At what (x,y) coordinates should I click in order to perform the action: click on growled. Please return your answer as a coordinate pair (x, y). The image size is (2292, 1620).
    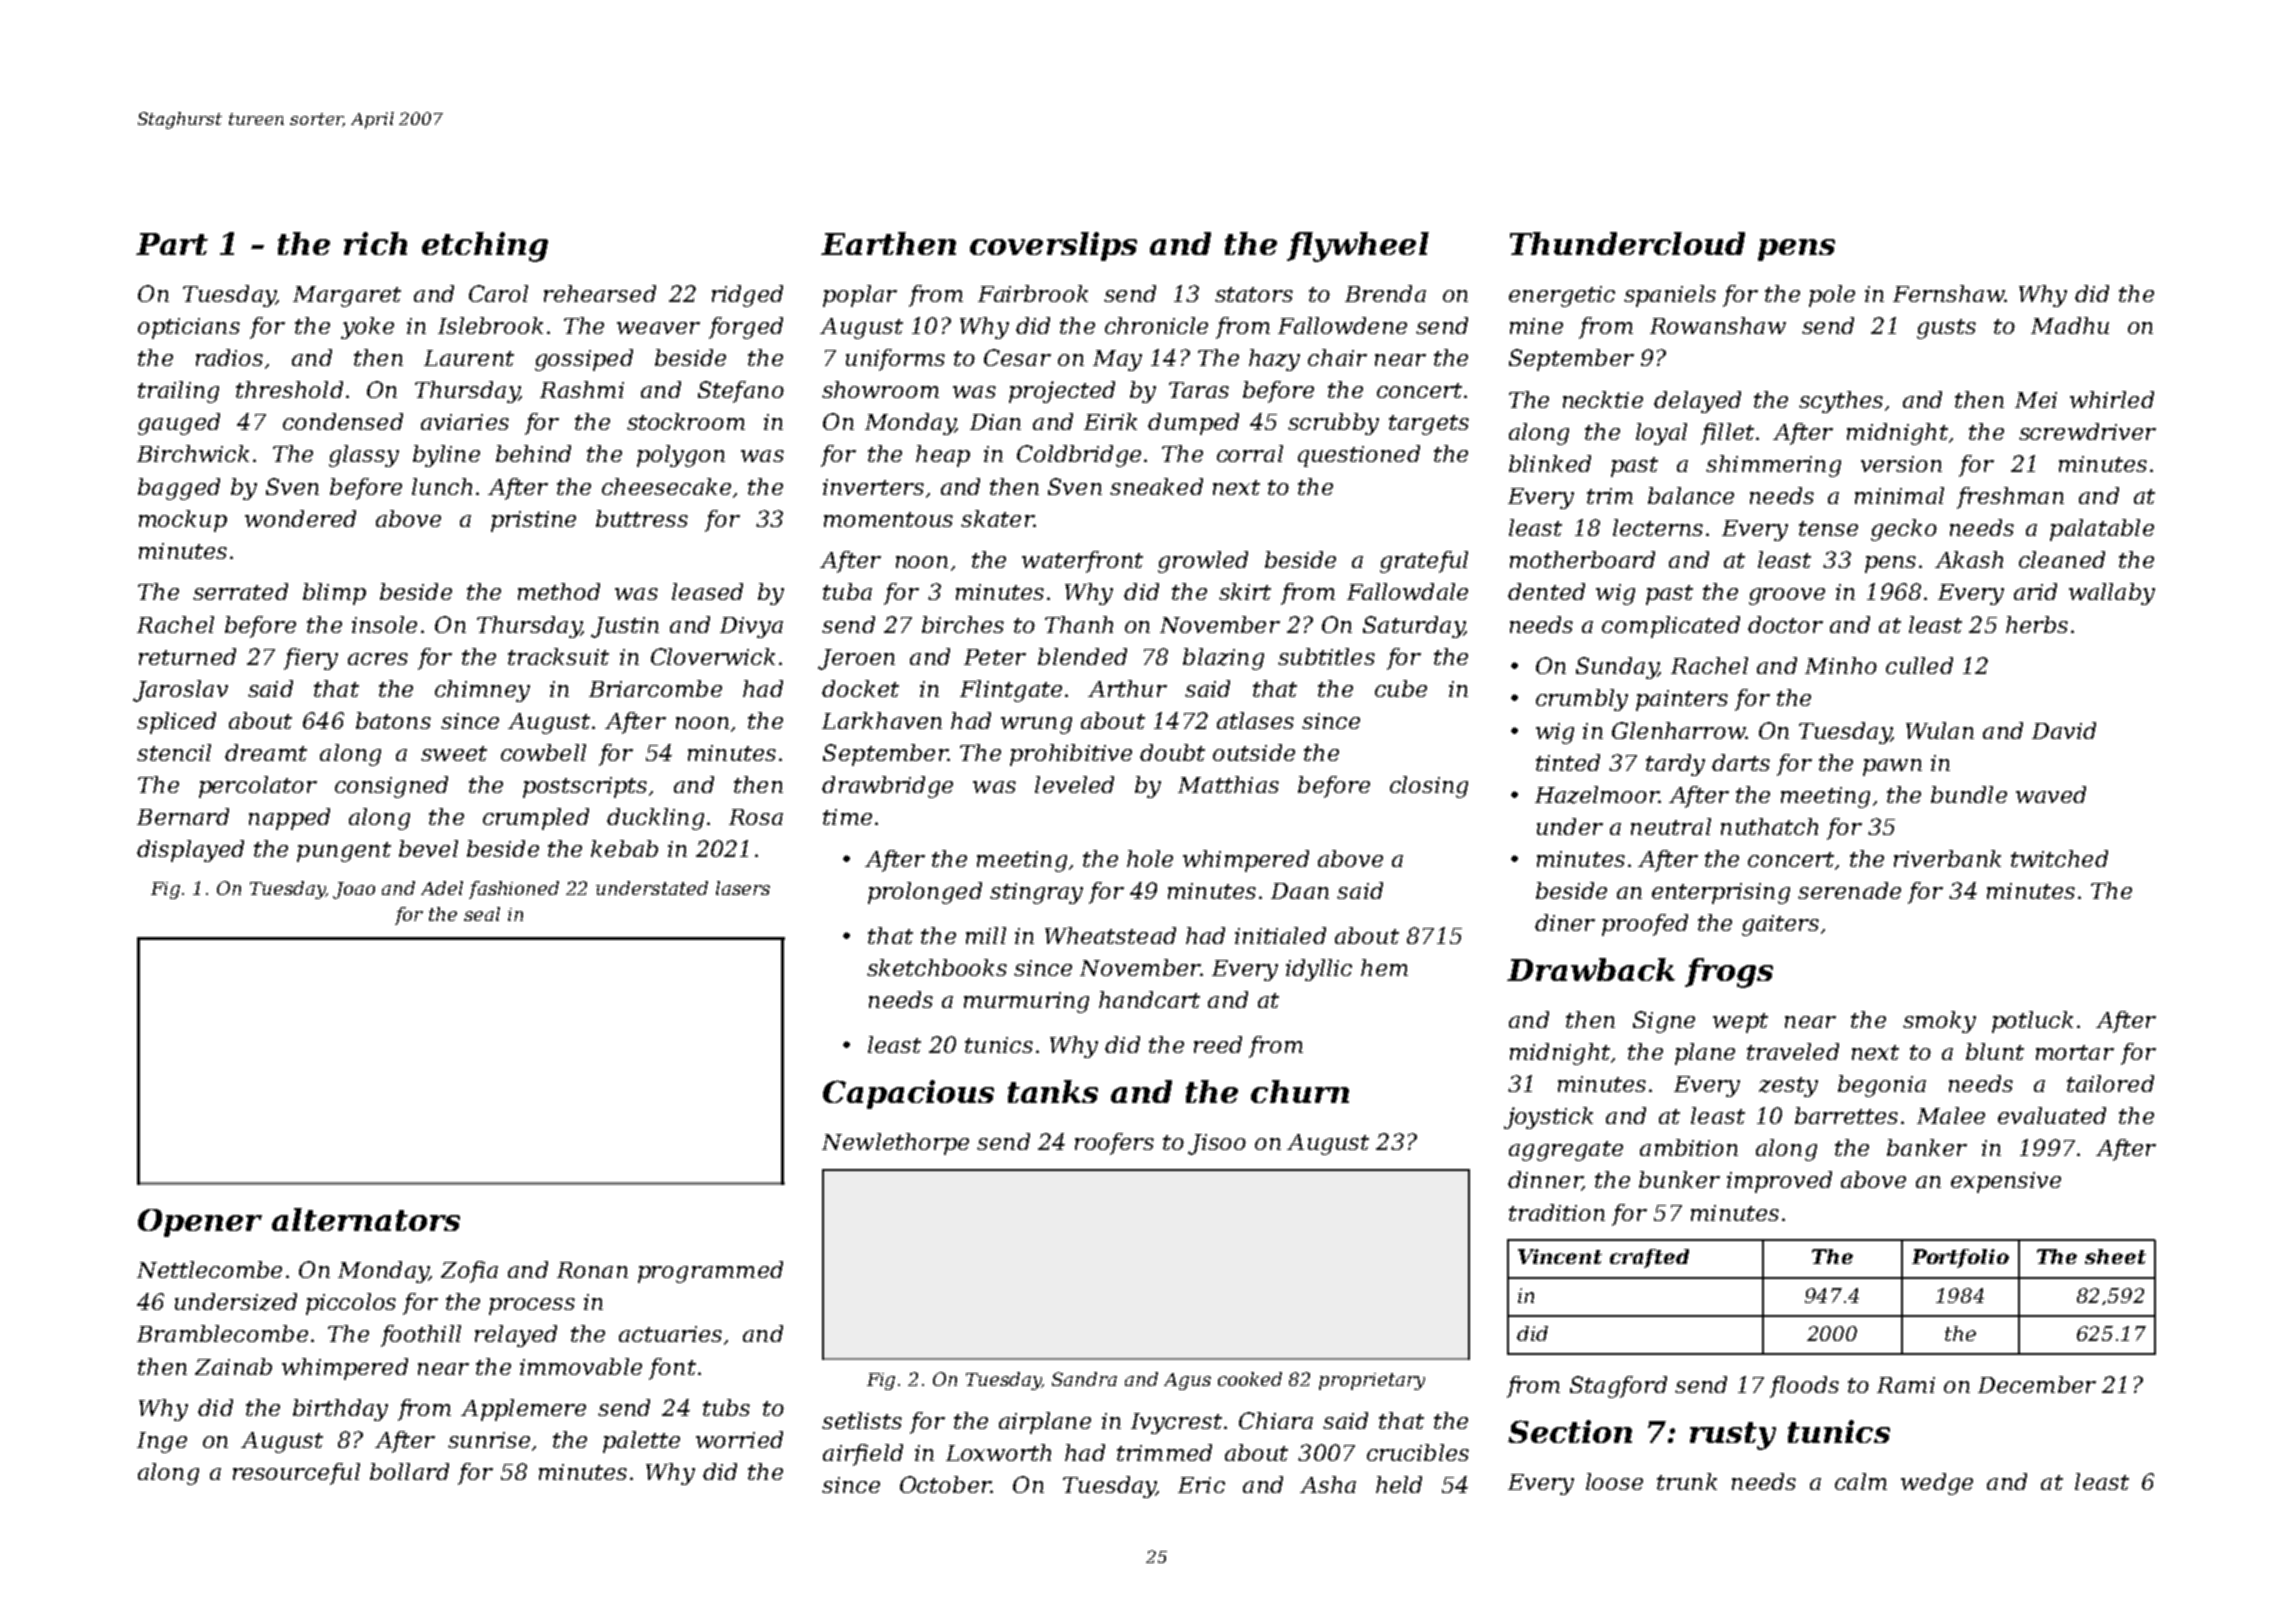
    Looking at the image, I should click on (1203, 562).
